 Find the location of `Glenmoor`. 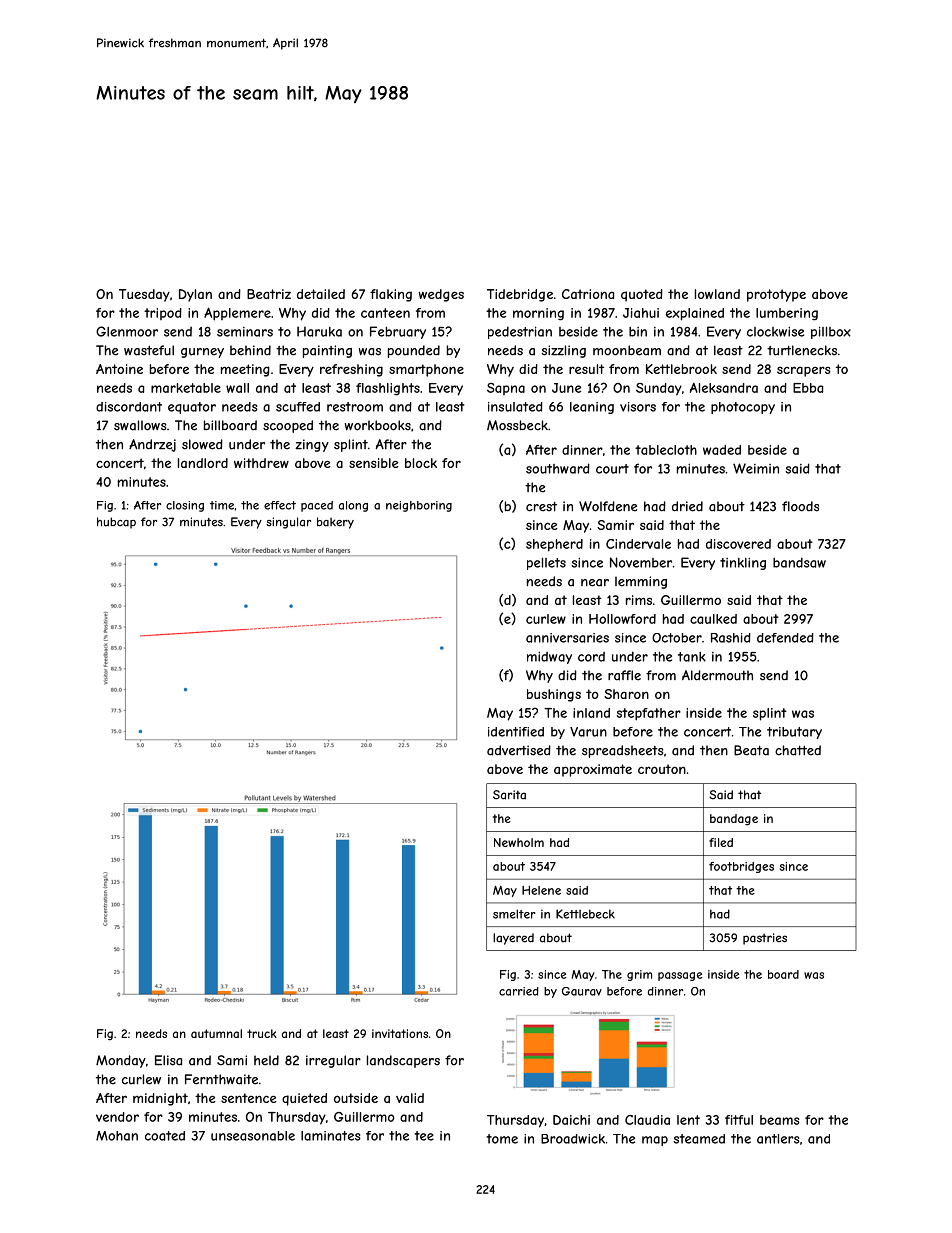

Glenmoor is located at coordinates (127, 331).
